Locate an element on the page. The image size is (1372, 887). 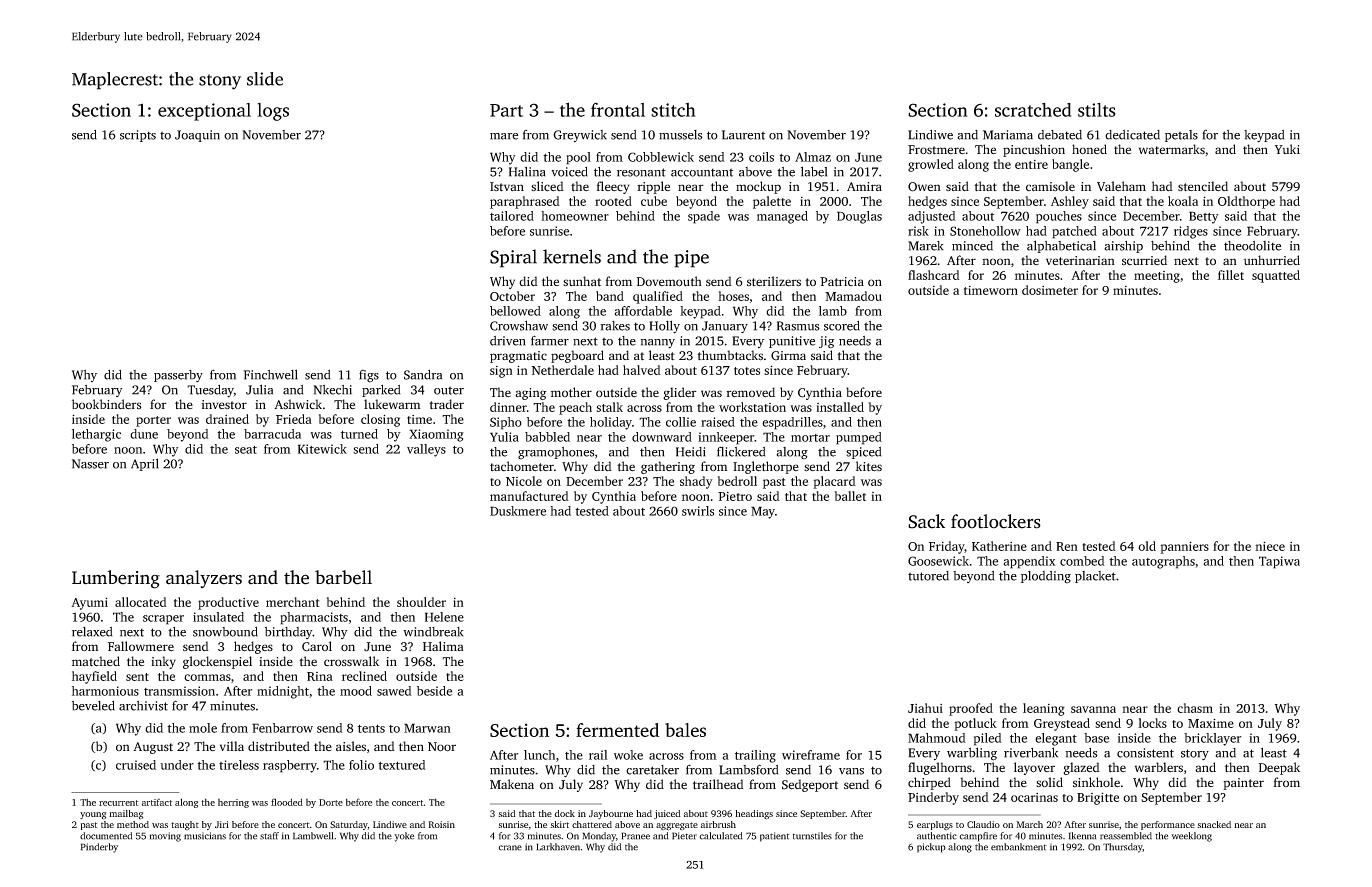
Sandra is located at coordinates (423, 375).
